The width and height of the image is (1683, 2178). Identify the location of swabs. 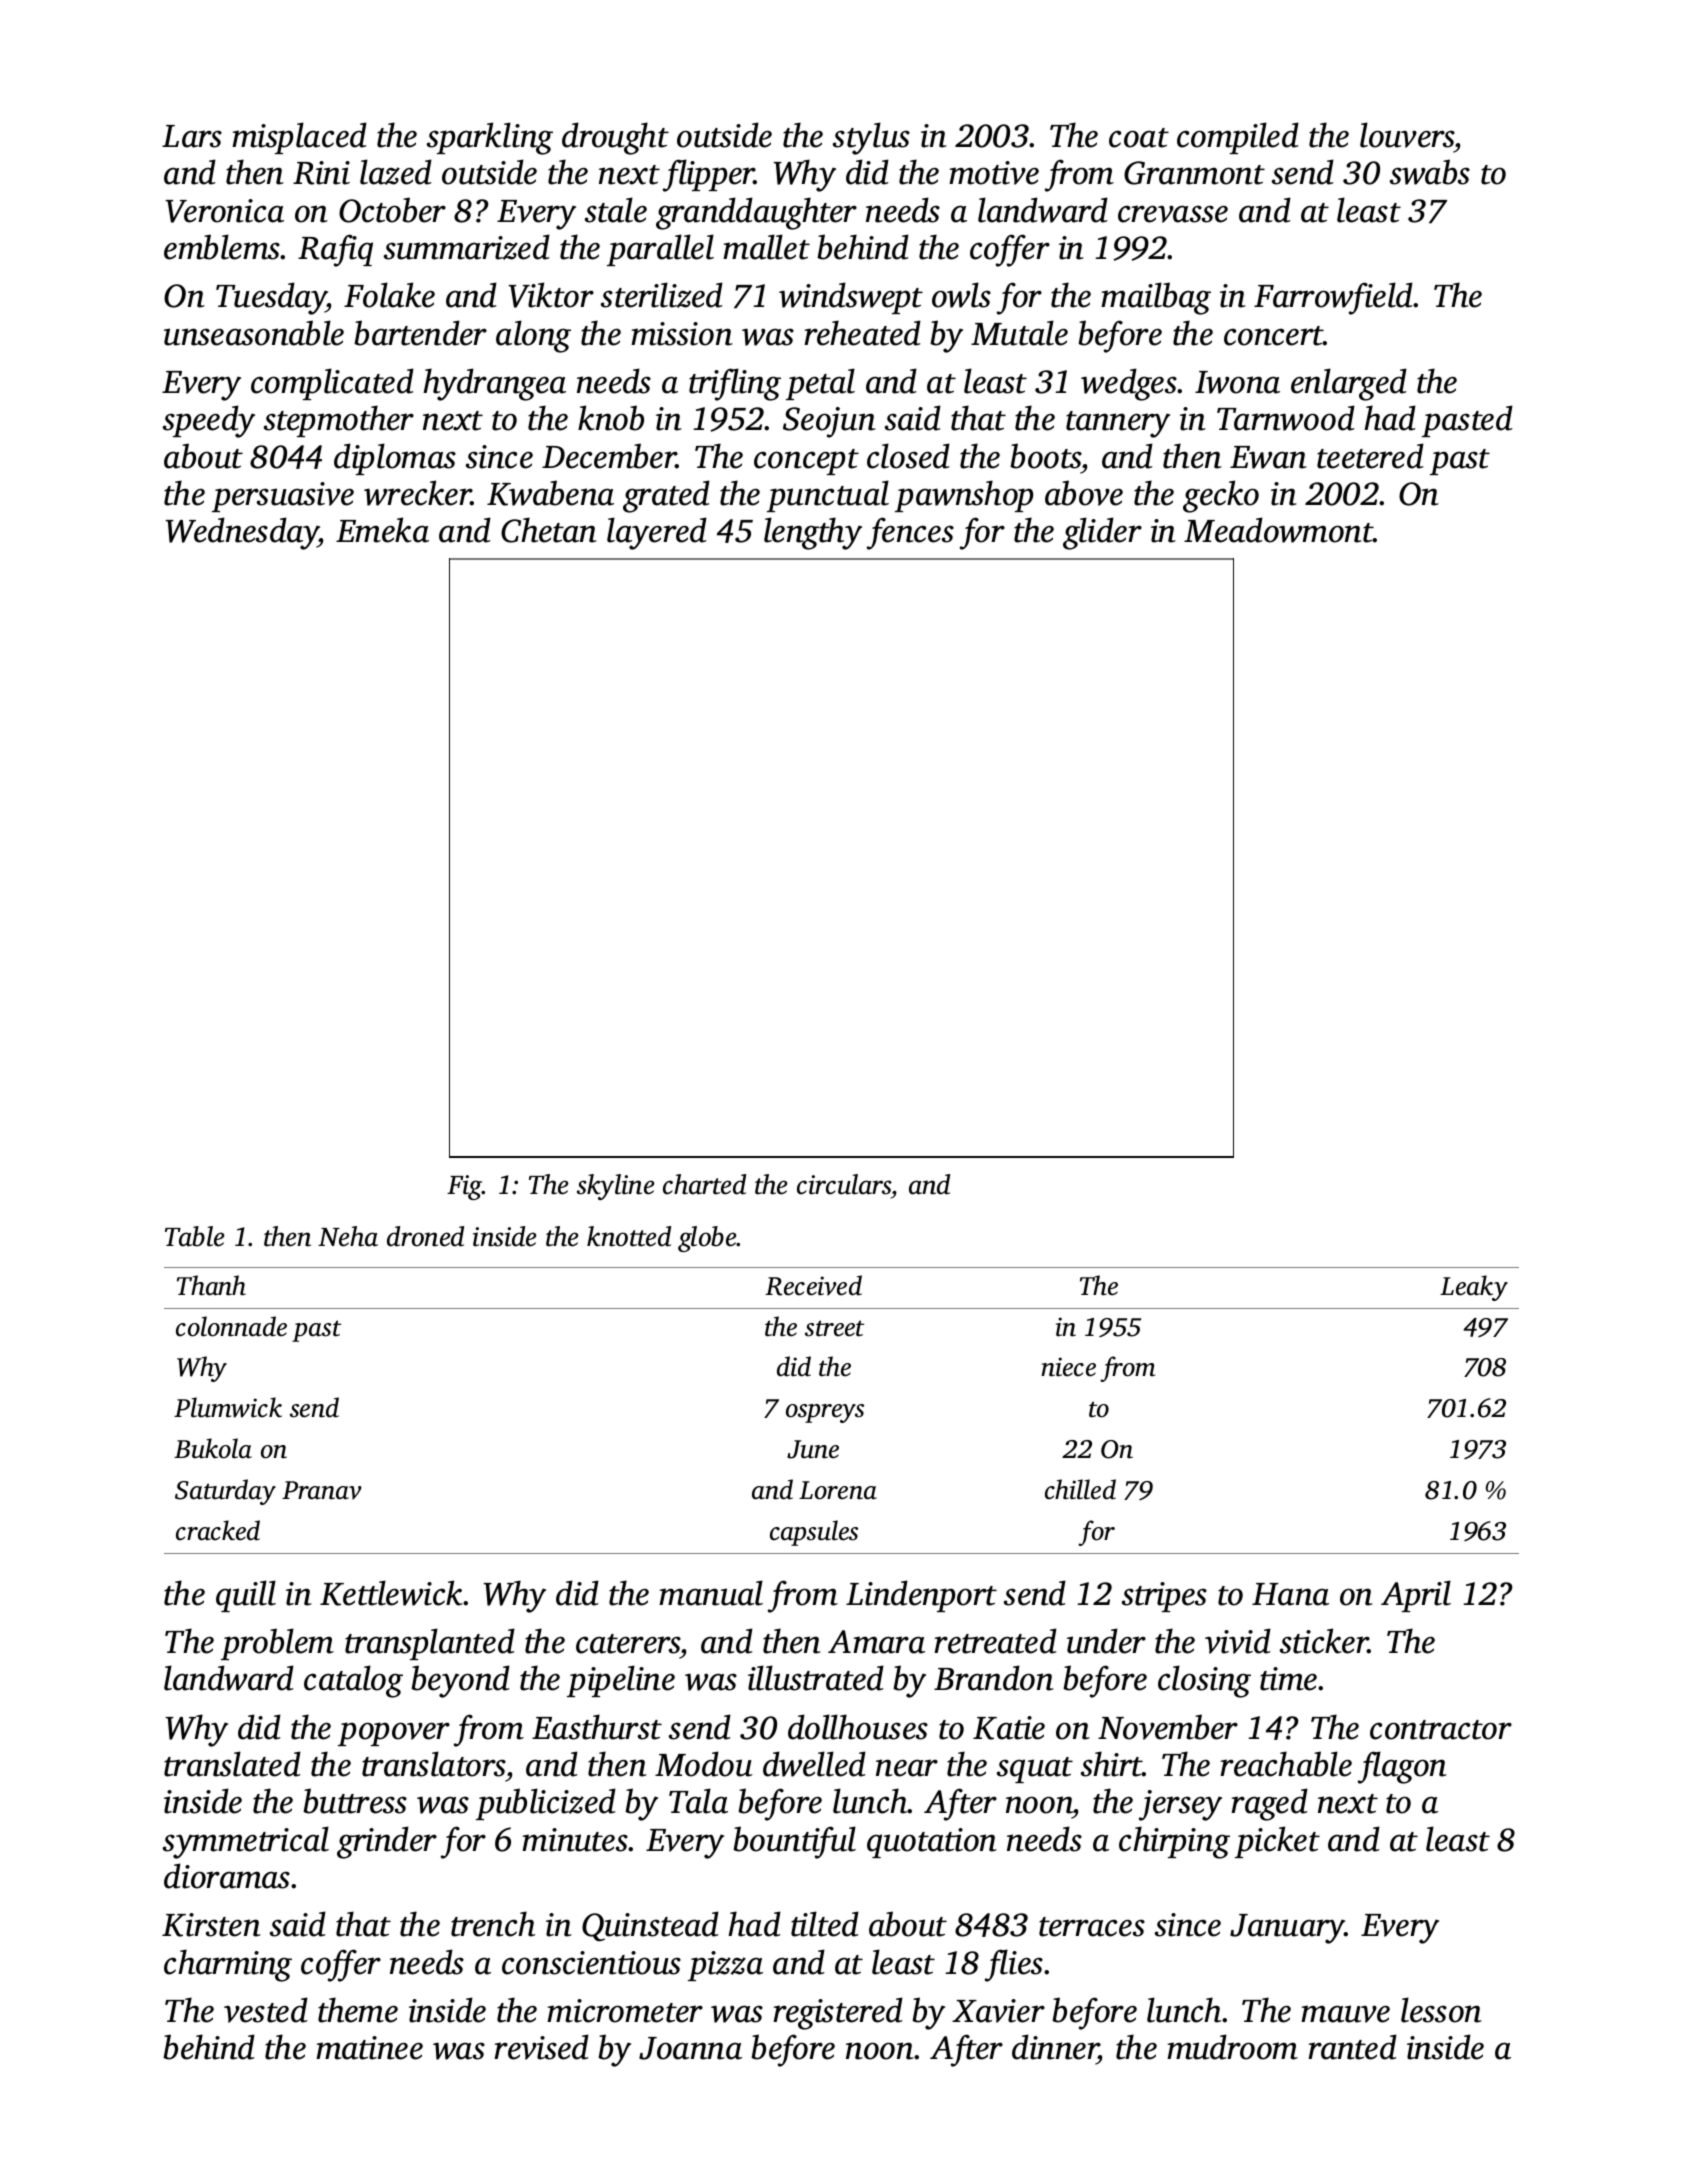
(1430, 172).
